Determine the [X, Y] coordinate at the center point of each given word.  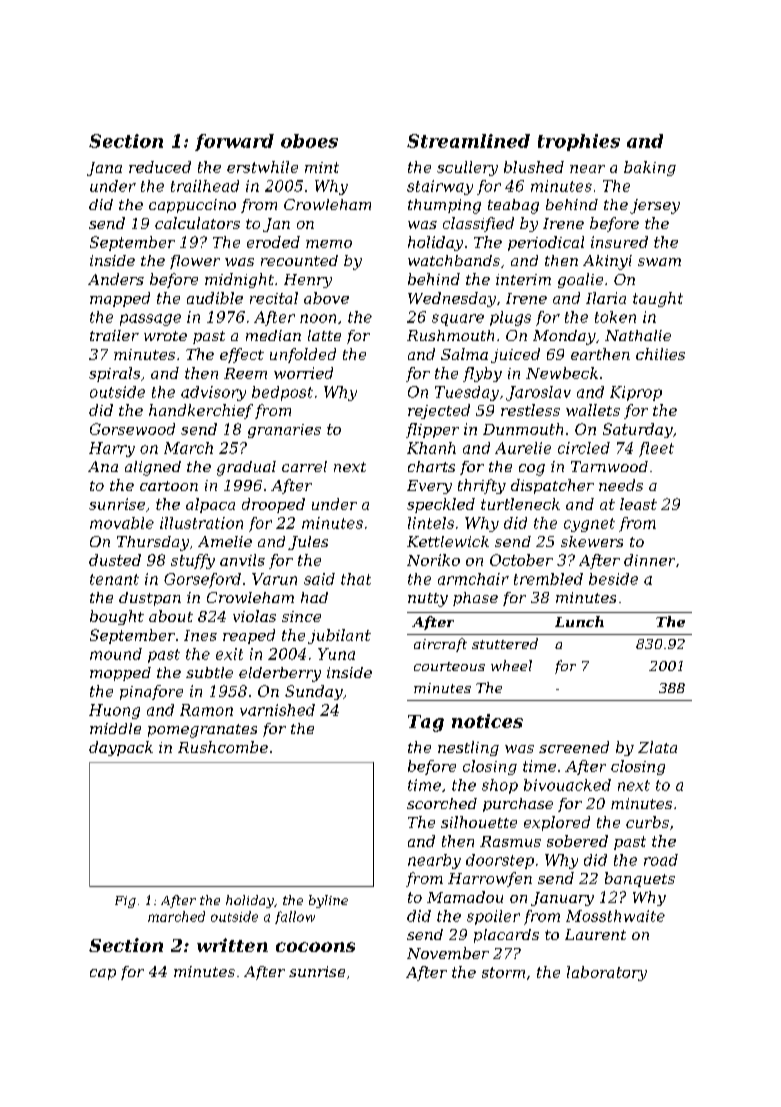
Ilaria [606, 298]
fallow [295, 917]
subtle [209, 672]
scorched [442, 803]
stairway [440, 187]
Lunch [579, 621]
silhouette [479, 822]
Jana [104, 169]
